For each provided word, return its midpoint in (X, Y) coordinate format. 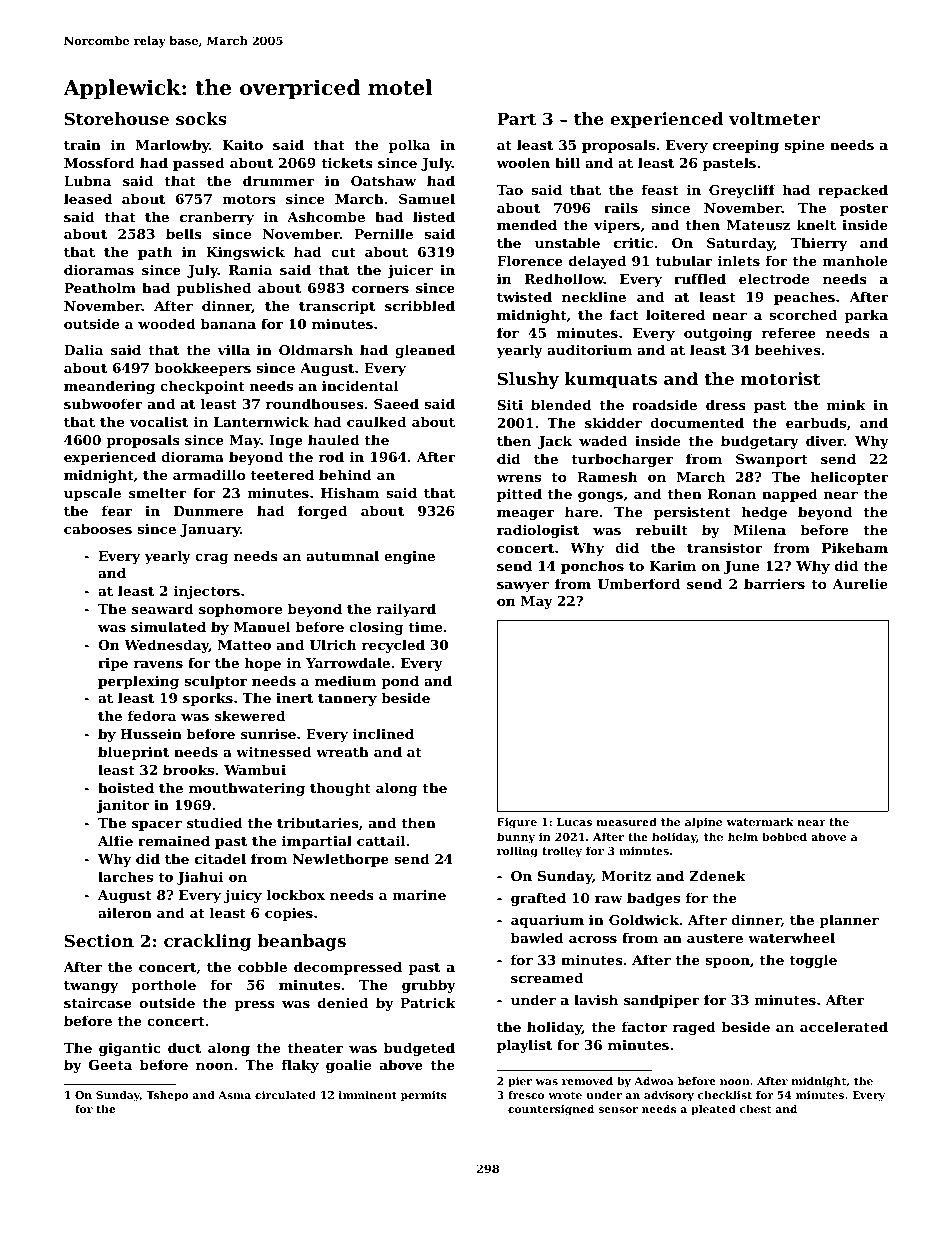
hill (567, 162)
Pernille (383, 233)
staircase (98, 1003)
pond (400, 682)
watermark (760, 821)
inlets (739, 260)
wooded (167, 323)
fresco (526, 1095)
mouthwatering (247, 789)
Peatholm (100, 287)
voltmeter (774, 118)
